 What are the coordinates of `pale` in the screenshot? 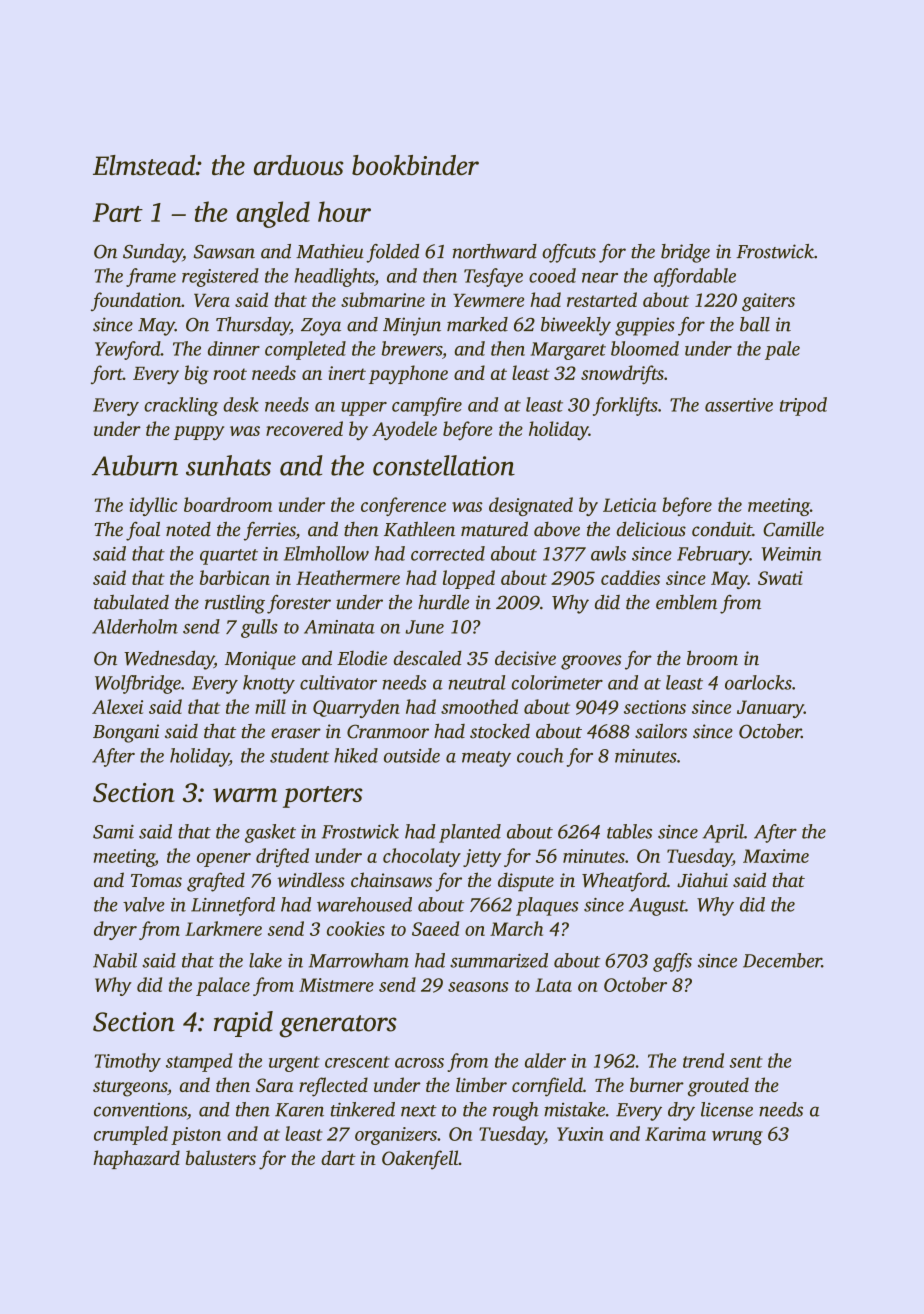 It's located at (782, 350).
